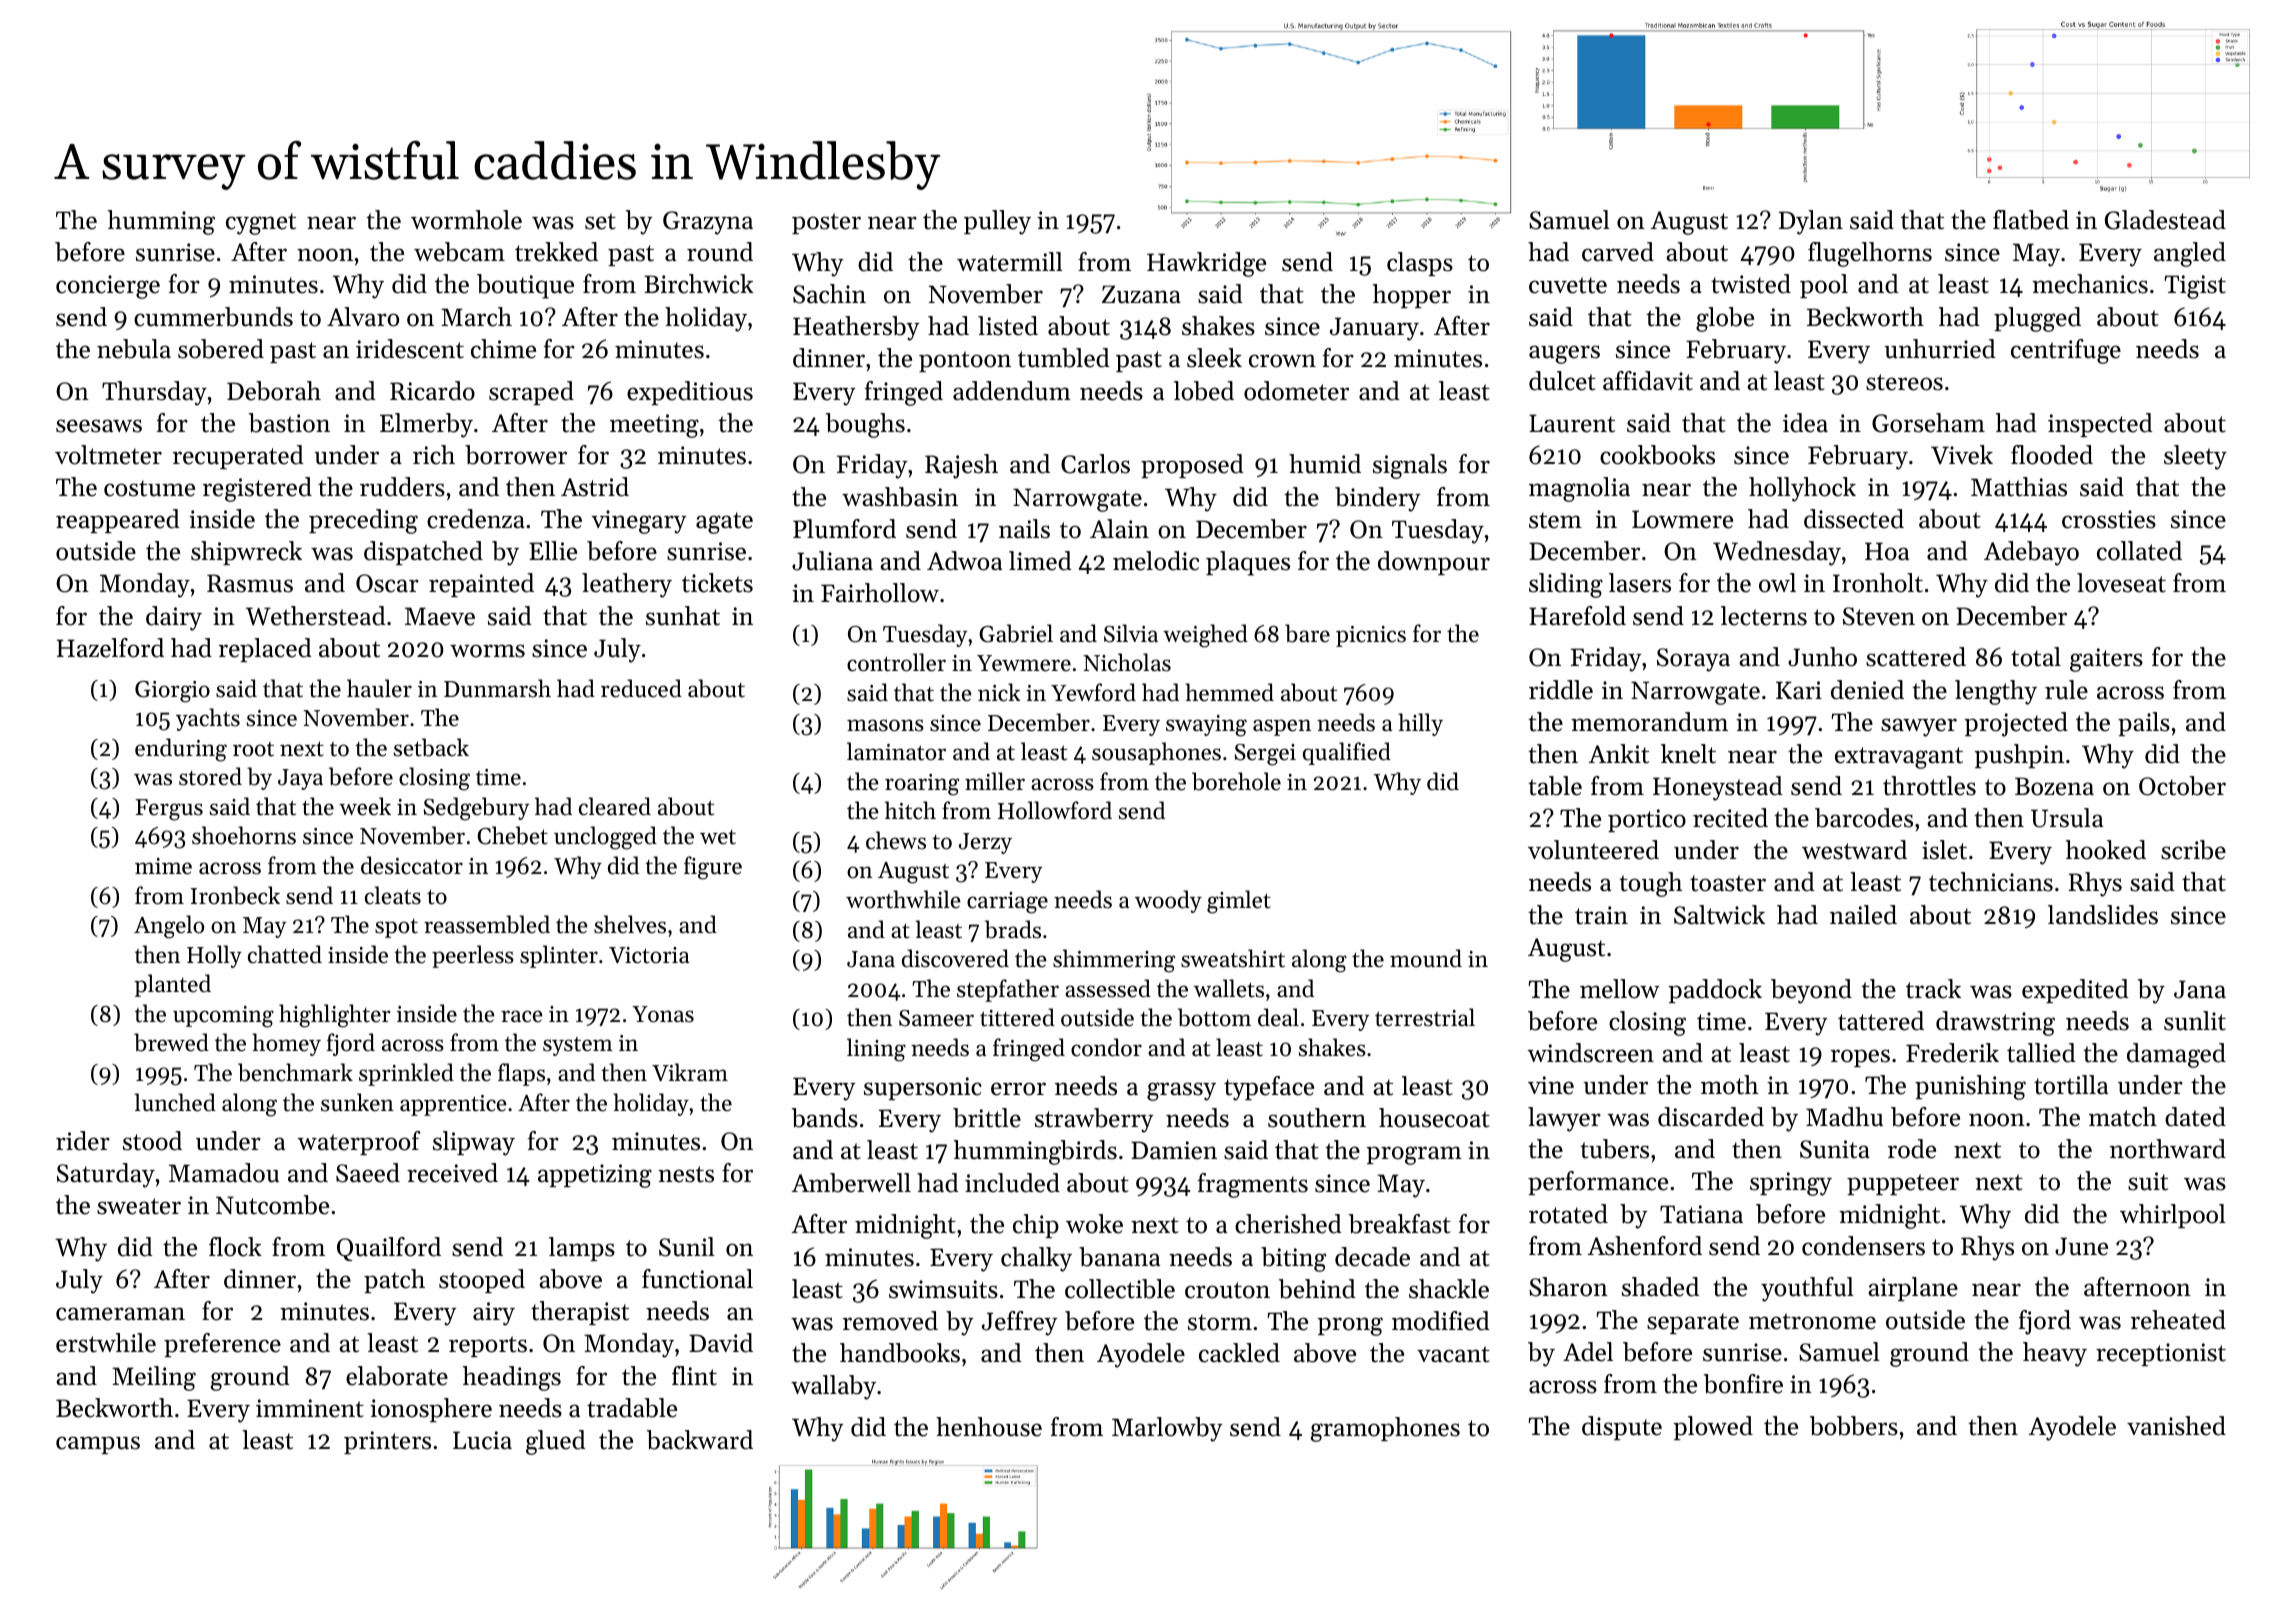  I want to click on sawyer, so click(1919, 727).
